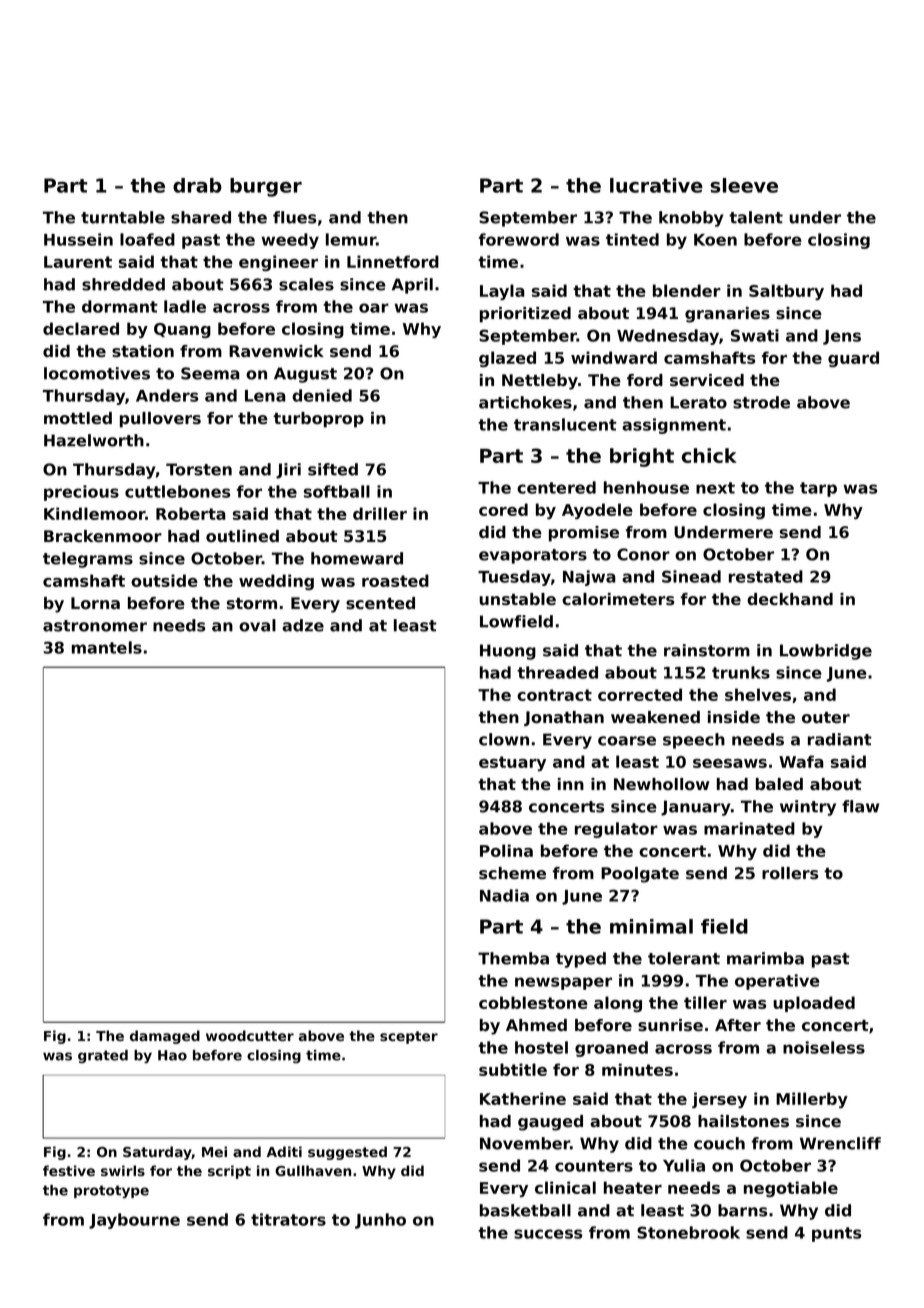  I want to click on trunks, so click(741, 672).
